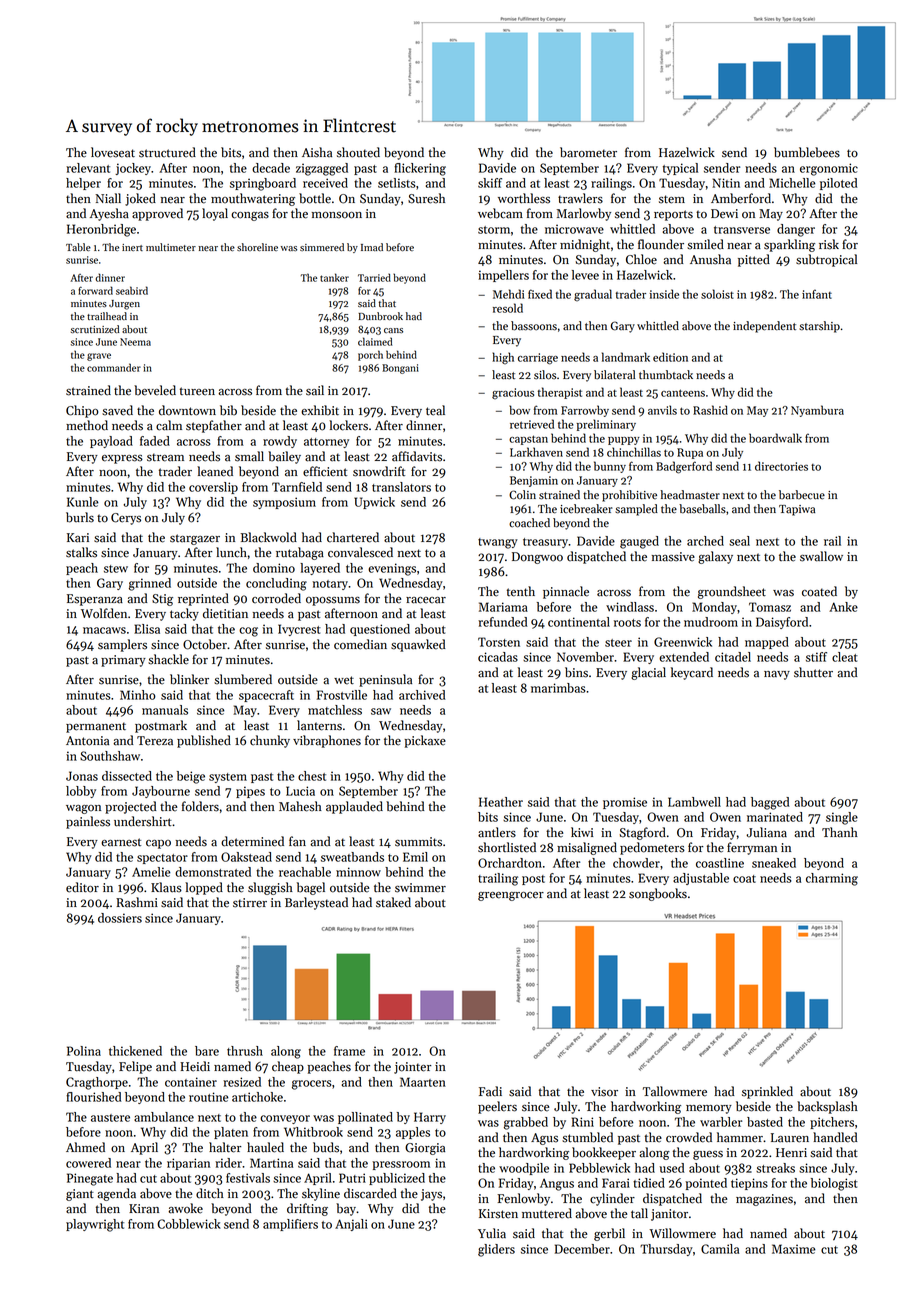 Image resolution: width=924 pixels, height=1308 pixels. What do you see at coordinates (167, 152) in the image?
I see `structured` at bounding box center [167, 152].
